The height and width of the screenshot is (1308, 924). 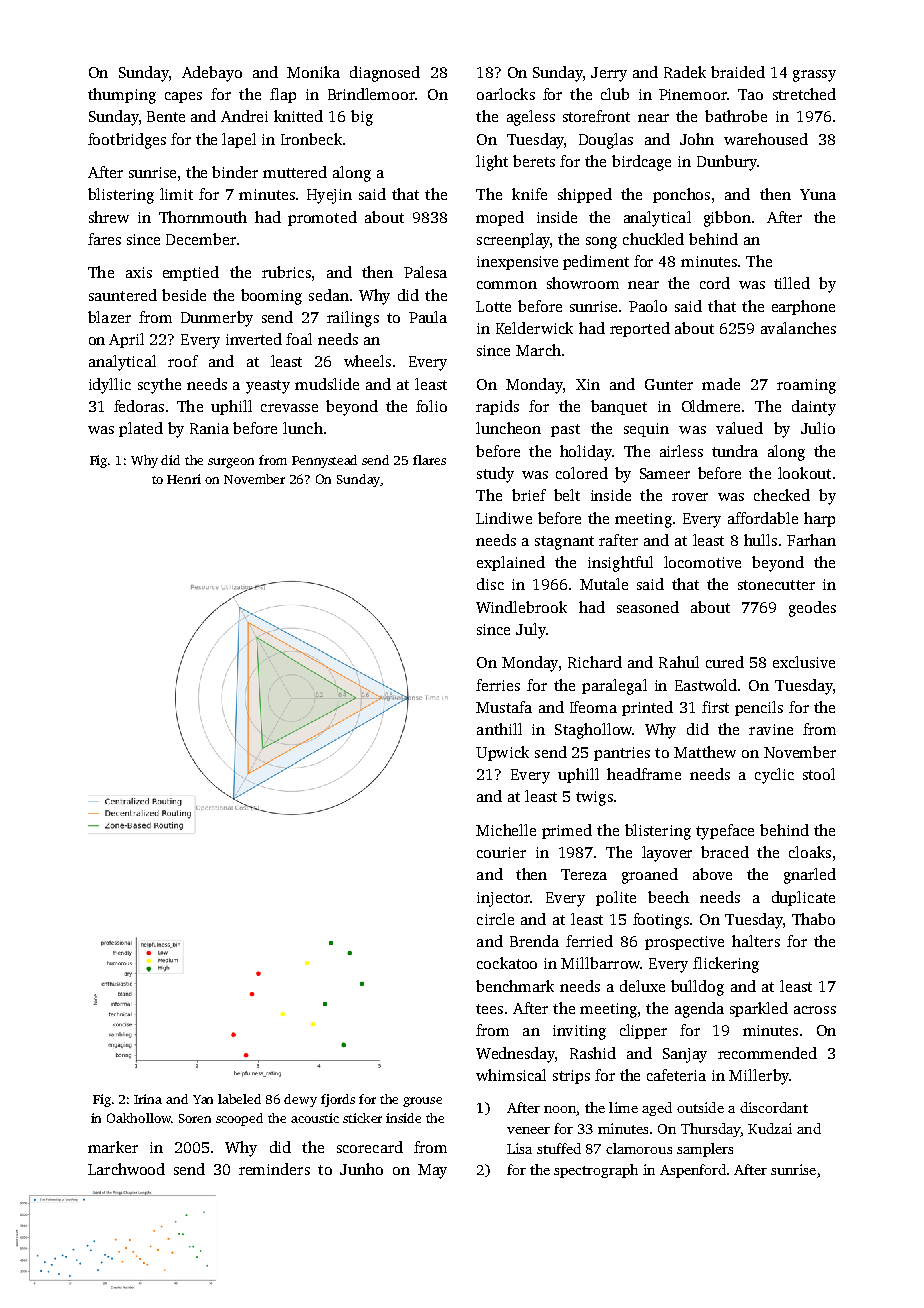 I want to click on Junho, so click(x=361, y=1169).
